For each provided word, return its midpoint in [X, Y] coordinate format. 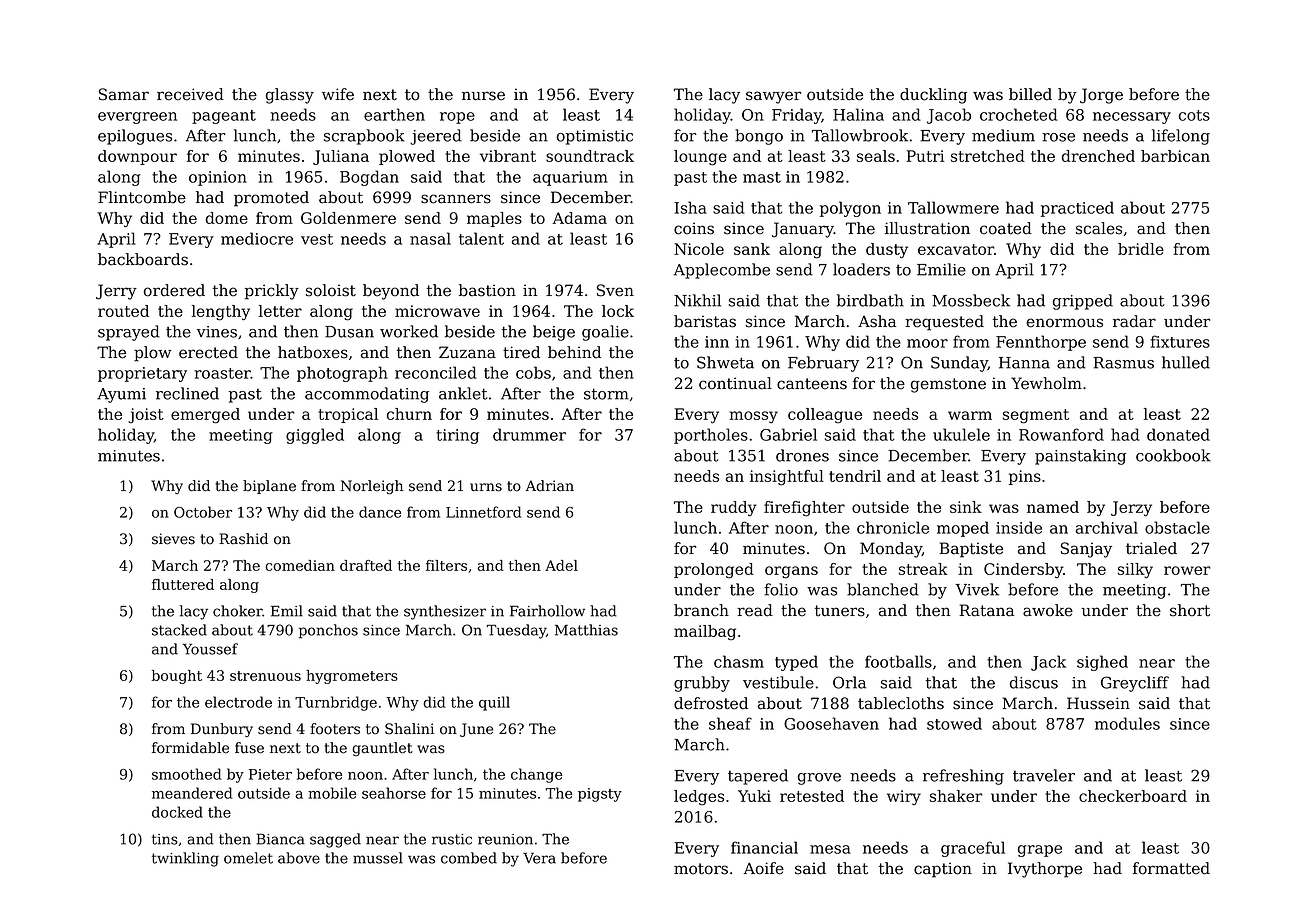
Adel [561, 565]
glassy [290, 96]
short [1190, 610]
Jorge [1101, 96]
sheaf [730, 723]
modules [1127, 723]
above [299, 858]
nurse [483, 96]
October [203, 512]
